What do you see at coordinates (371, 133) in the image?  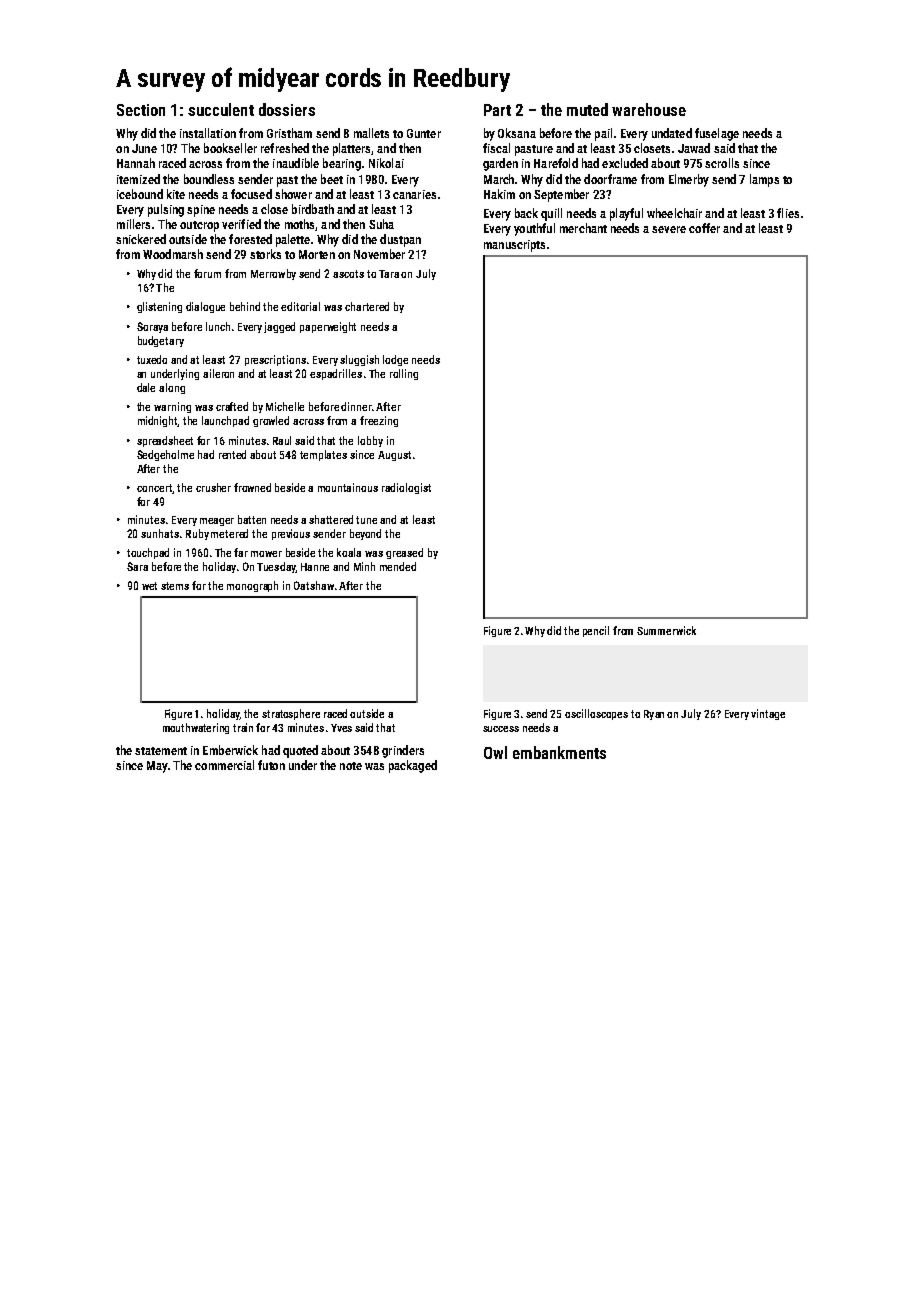 I see `mallets` at bounding box center [371, 133].
